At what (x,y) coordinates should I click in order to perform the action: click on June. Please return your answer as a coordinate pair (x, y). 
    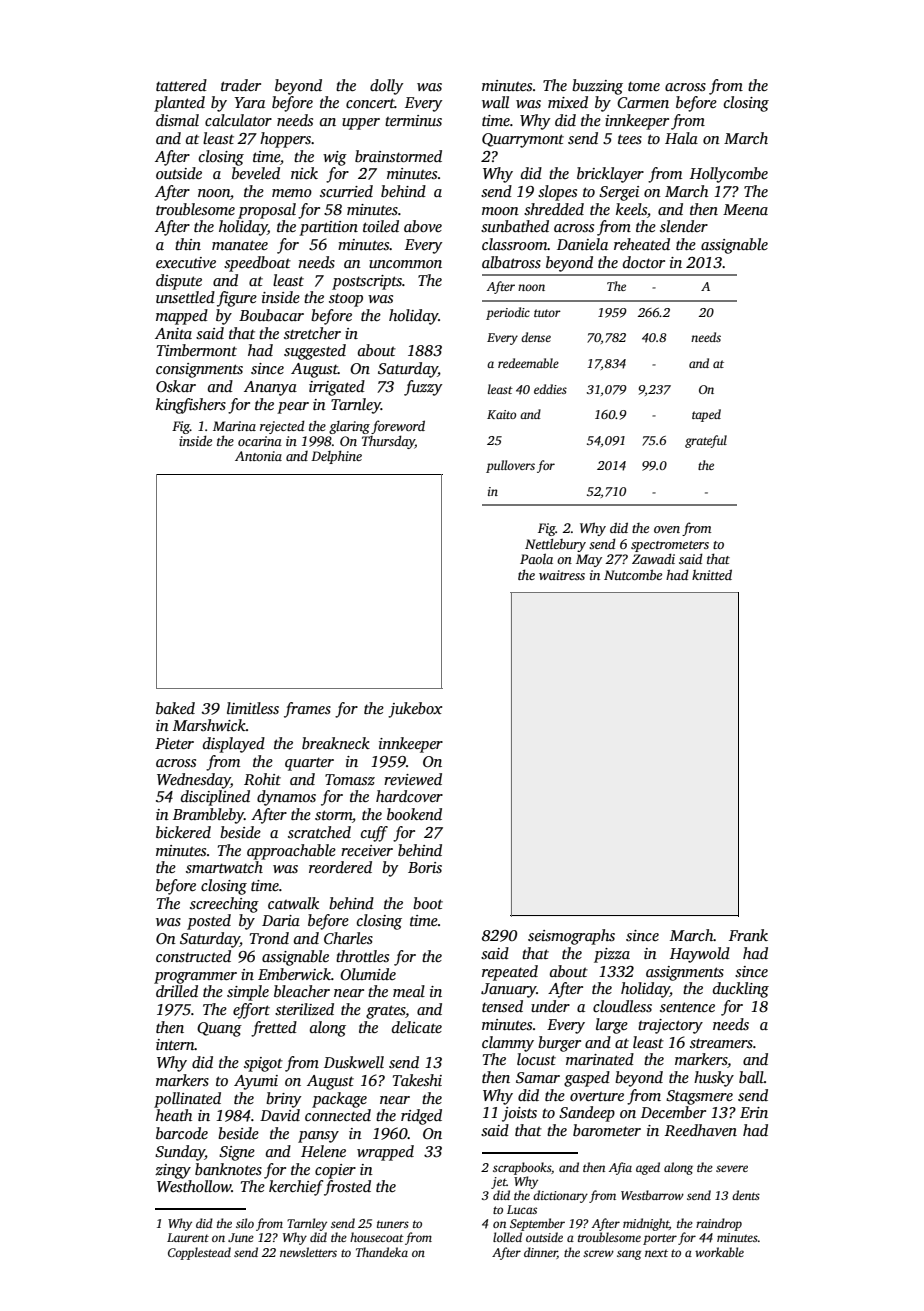
    Looking at the image, I should click on (241, 1237).
